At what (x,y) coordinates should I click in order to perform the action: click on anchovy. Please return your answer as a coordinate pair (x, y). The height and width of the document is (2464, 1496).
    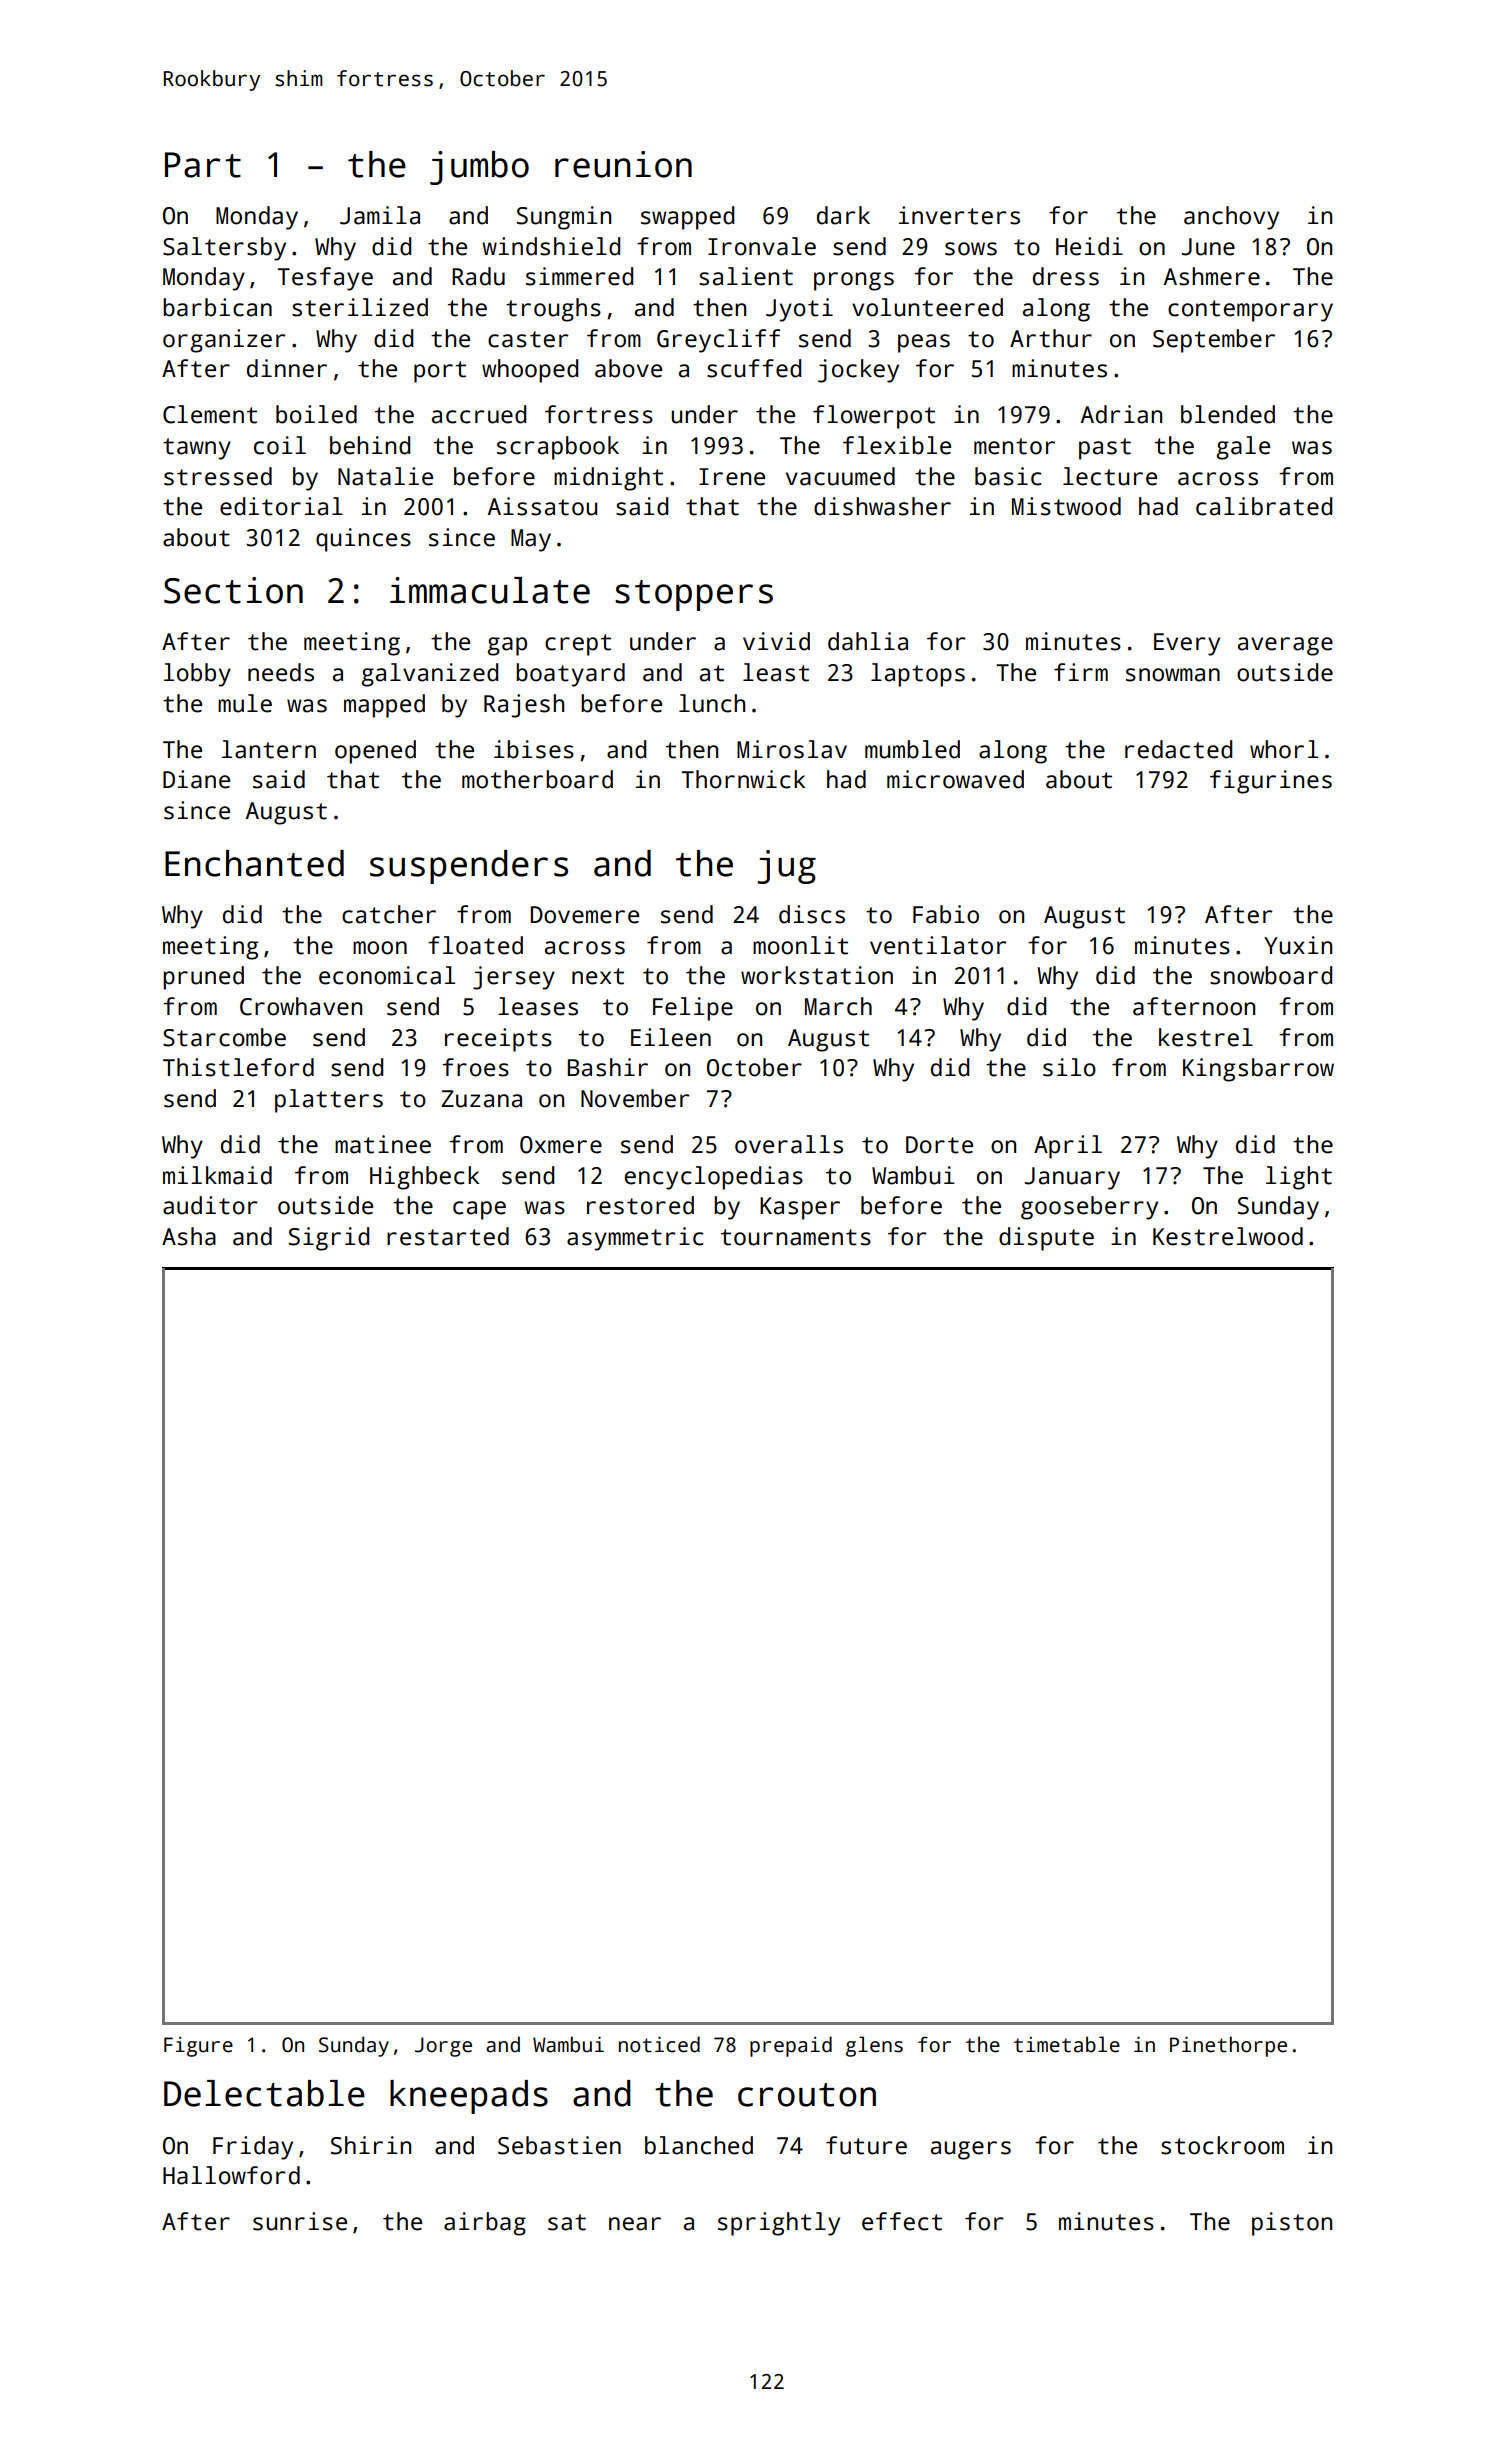
    Looking at the image, I should click on (1231, 218).
